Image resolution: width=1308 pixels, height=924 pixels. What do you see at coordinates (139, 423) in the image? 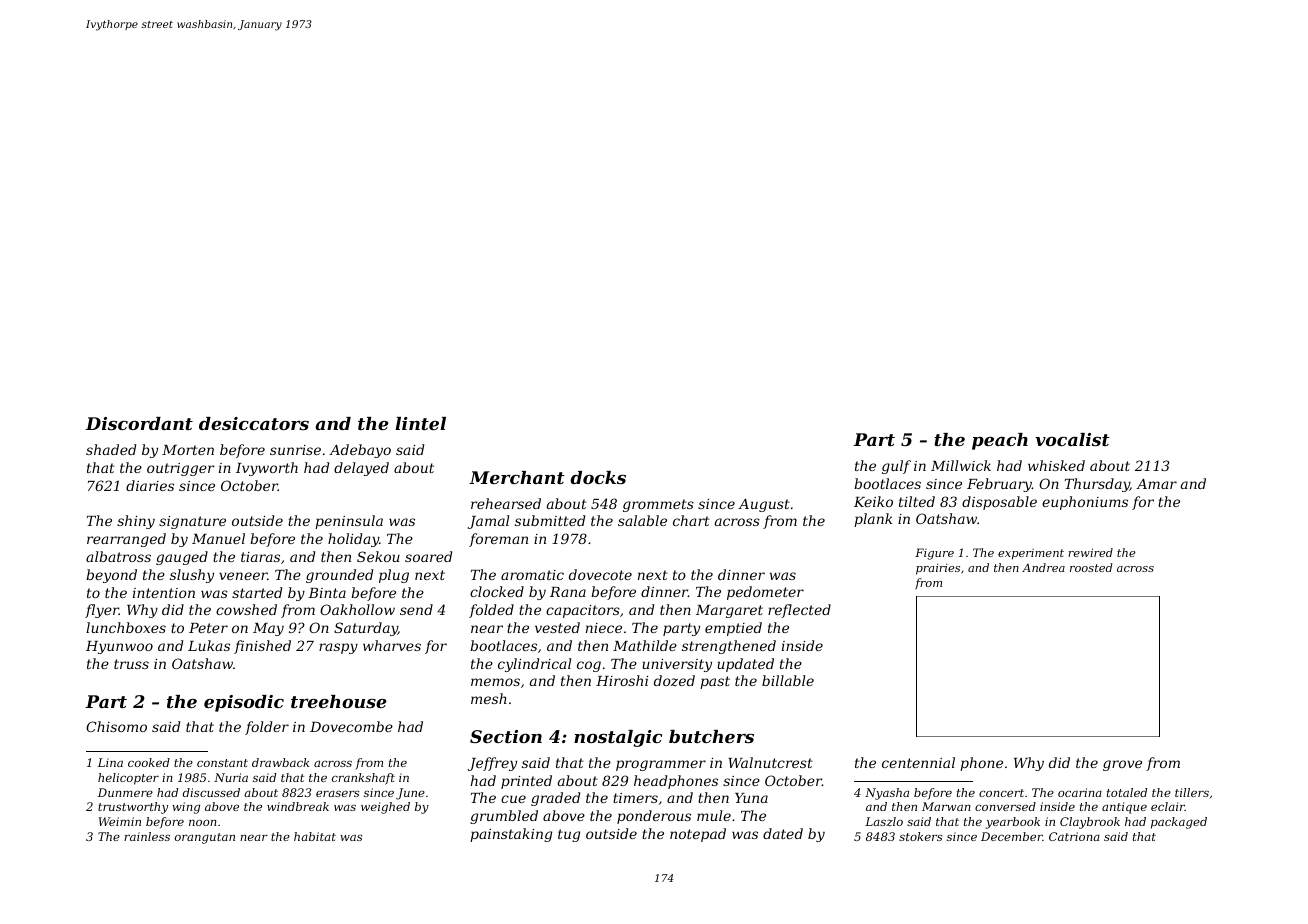
I see `Discordant` at bounding box center [139, 423].
